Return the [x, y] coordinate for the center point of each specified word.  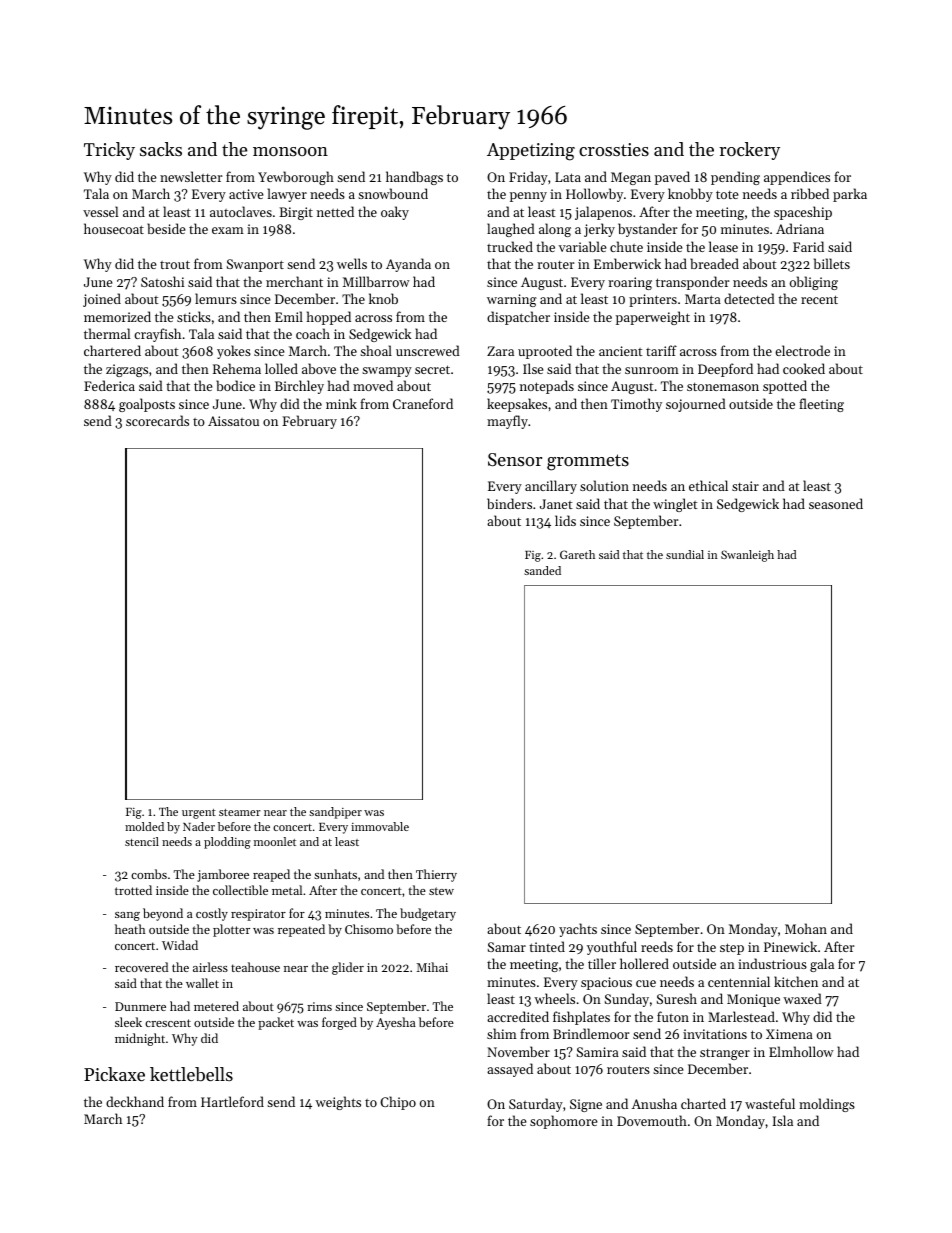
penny [528, 197]
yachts [578, 930]
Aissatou [233, 421]
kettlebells [191, 1074]
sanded [542, 570]
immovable [380, 826]
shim [502, 1033]
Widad [180, 945]
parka [850, 195]
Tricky [109, 151]
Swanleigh [747, 556]
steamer [240, 812]
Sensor [515, 459]
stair [745, 486]
